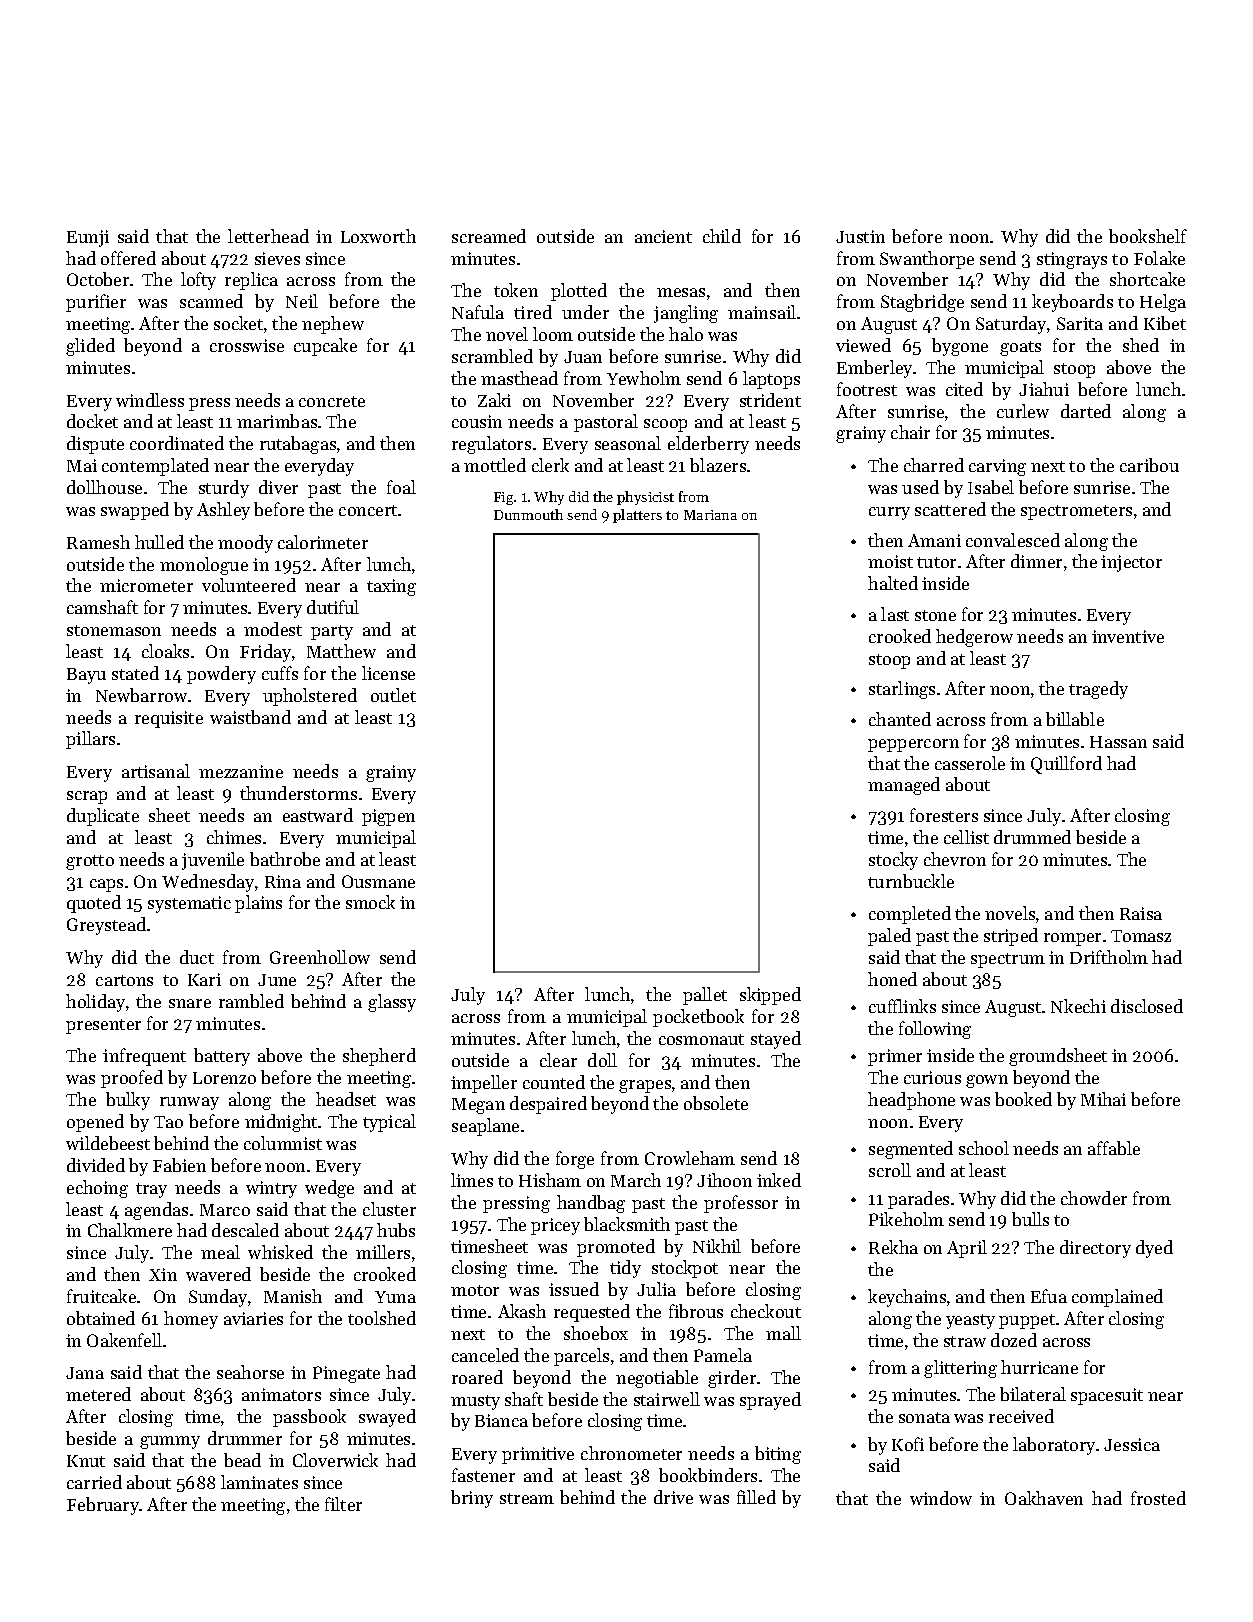  I want to click on Bayu, so click(86, 676).
